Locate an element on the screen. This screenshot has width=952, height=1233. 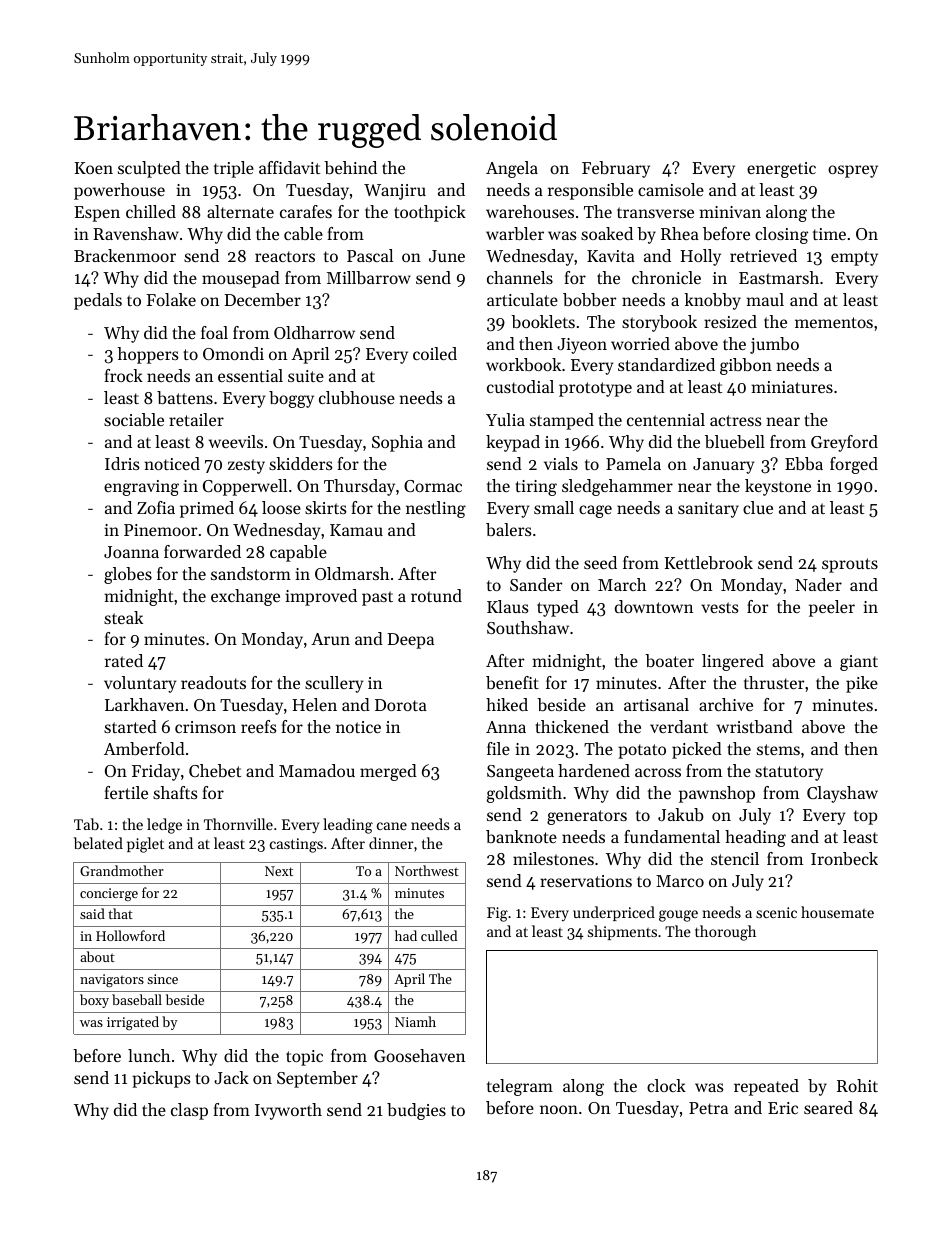
pickups is located at coordinates (161, 1079).
